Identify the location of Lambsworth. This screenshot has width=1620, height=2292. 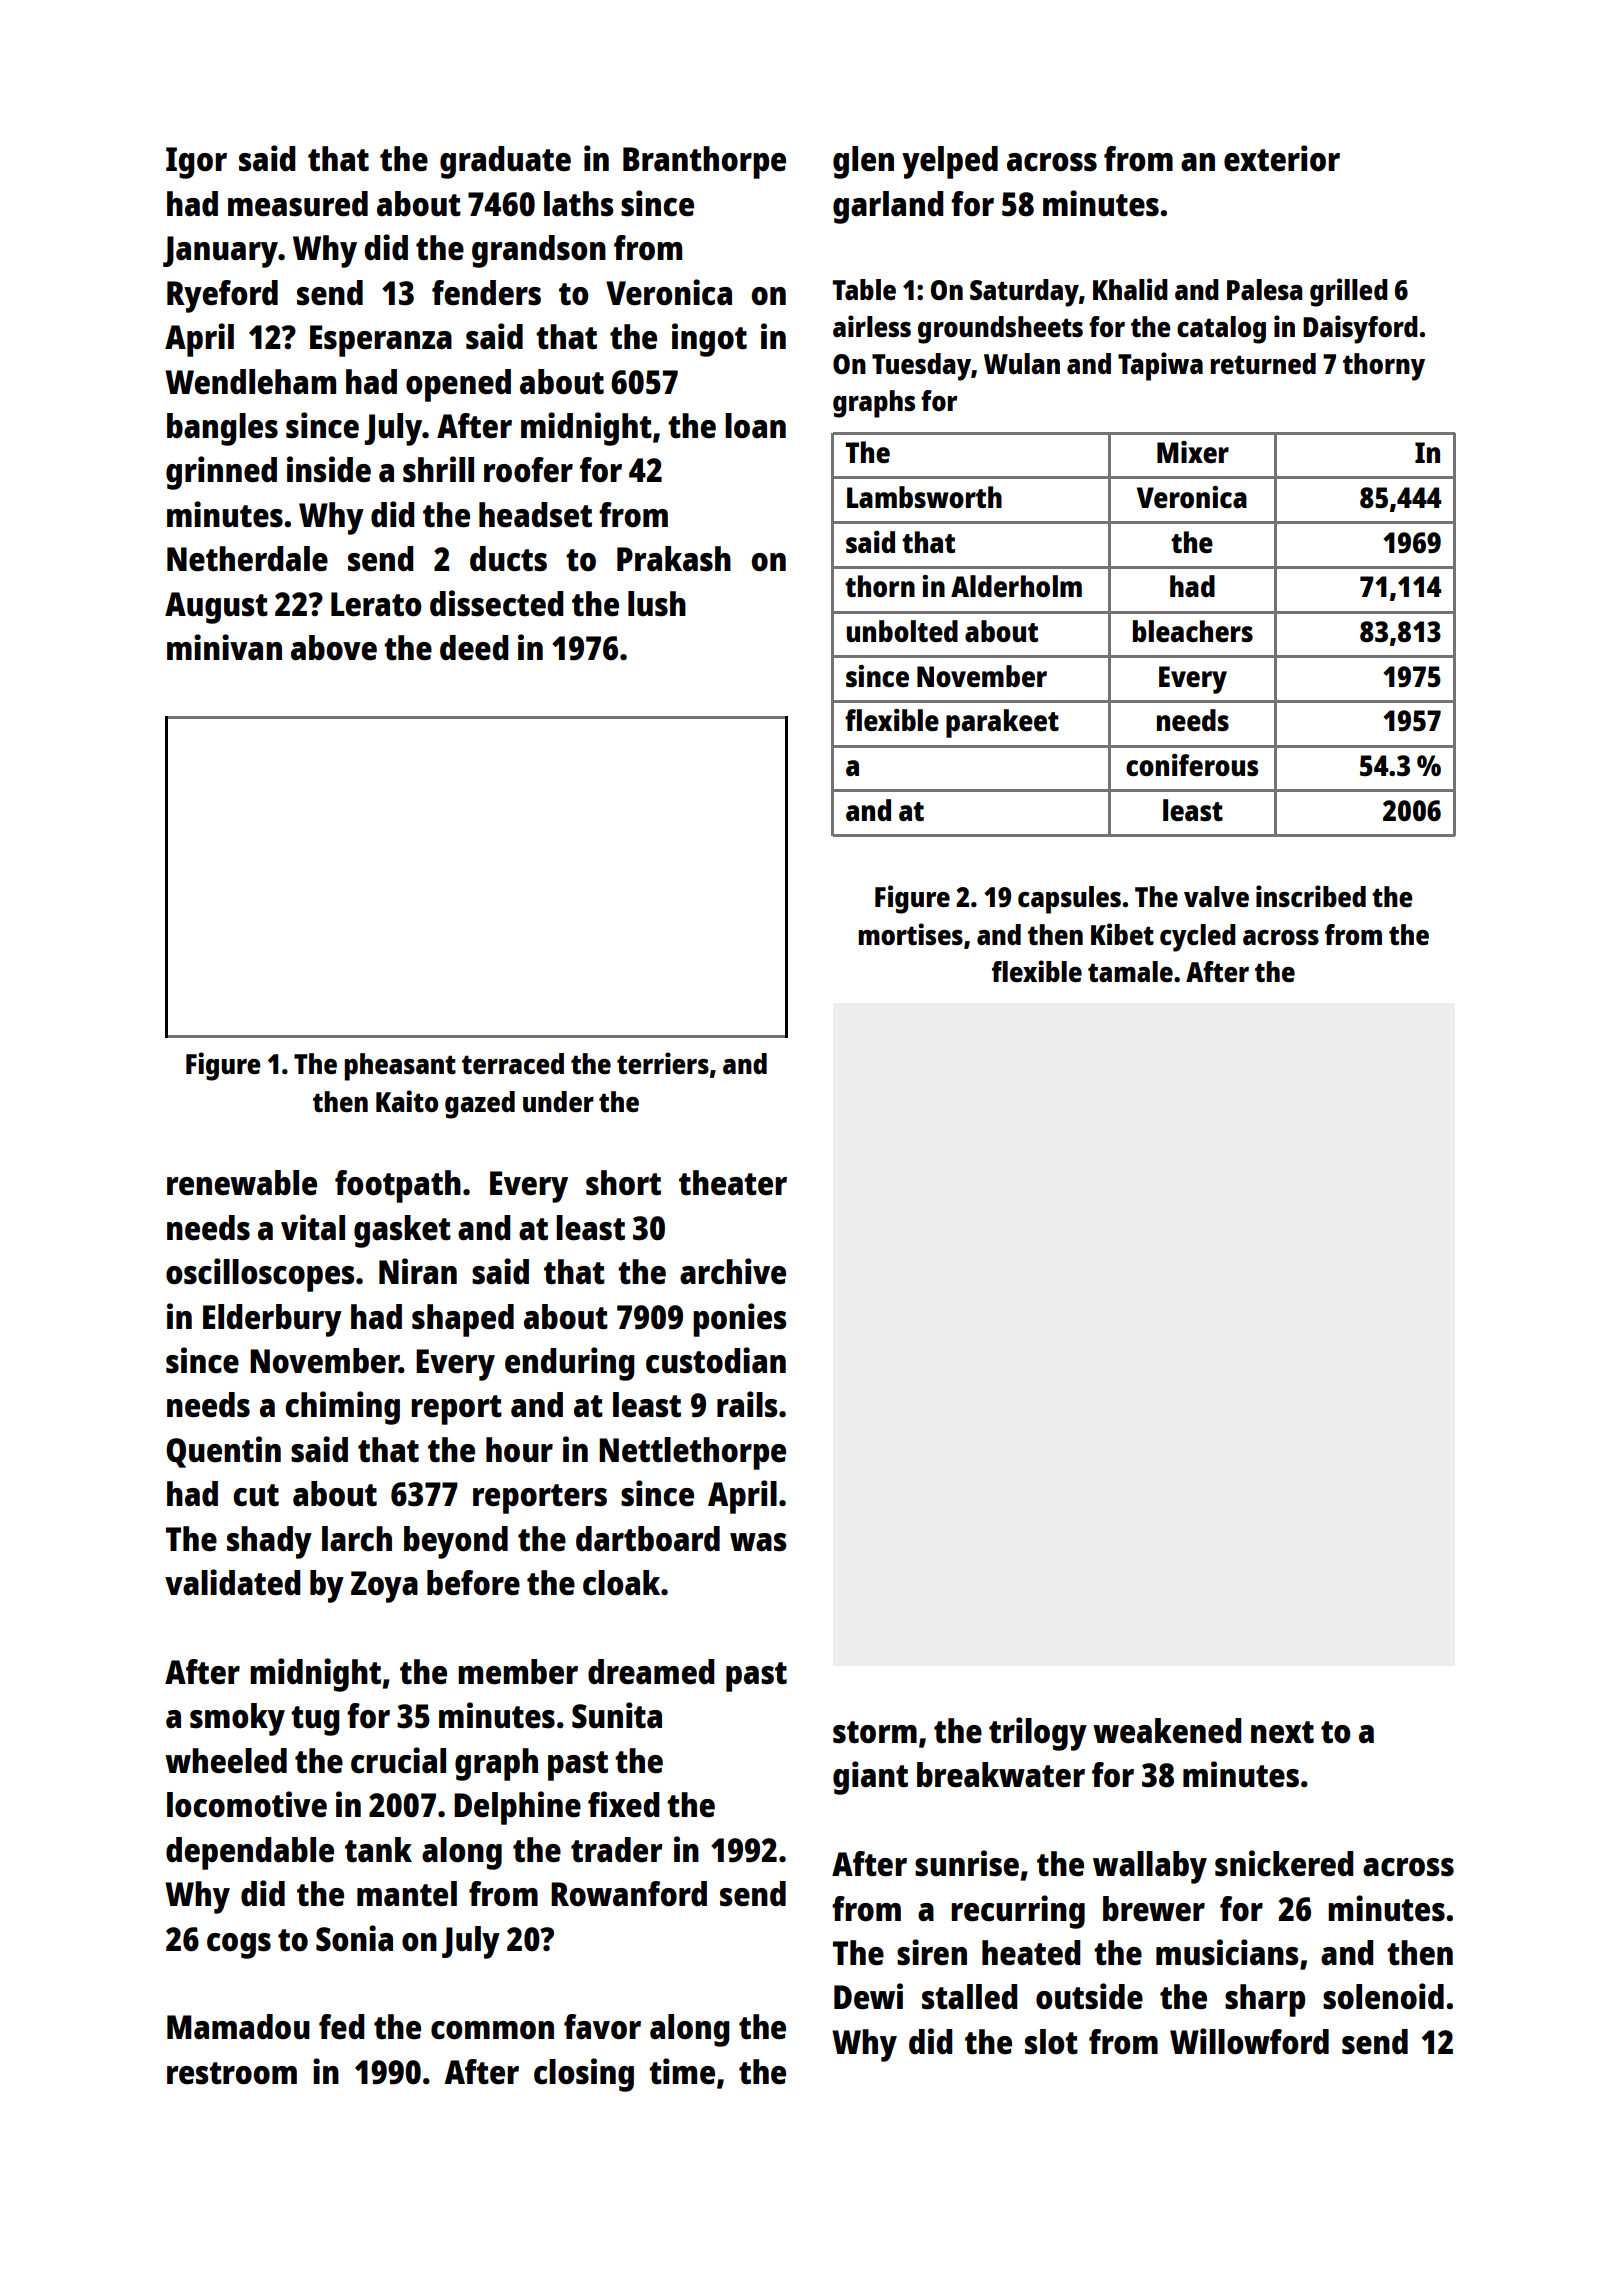
(924, 497).
